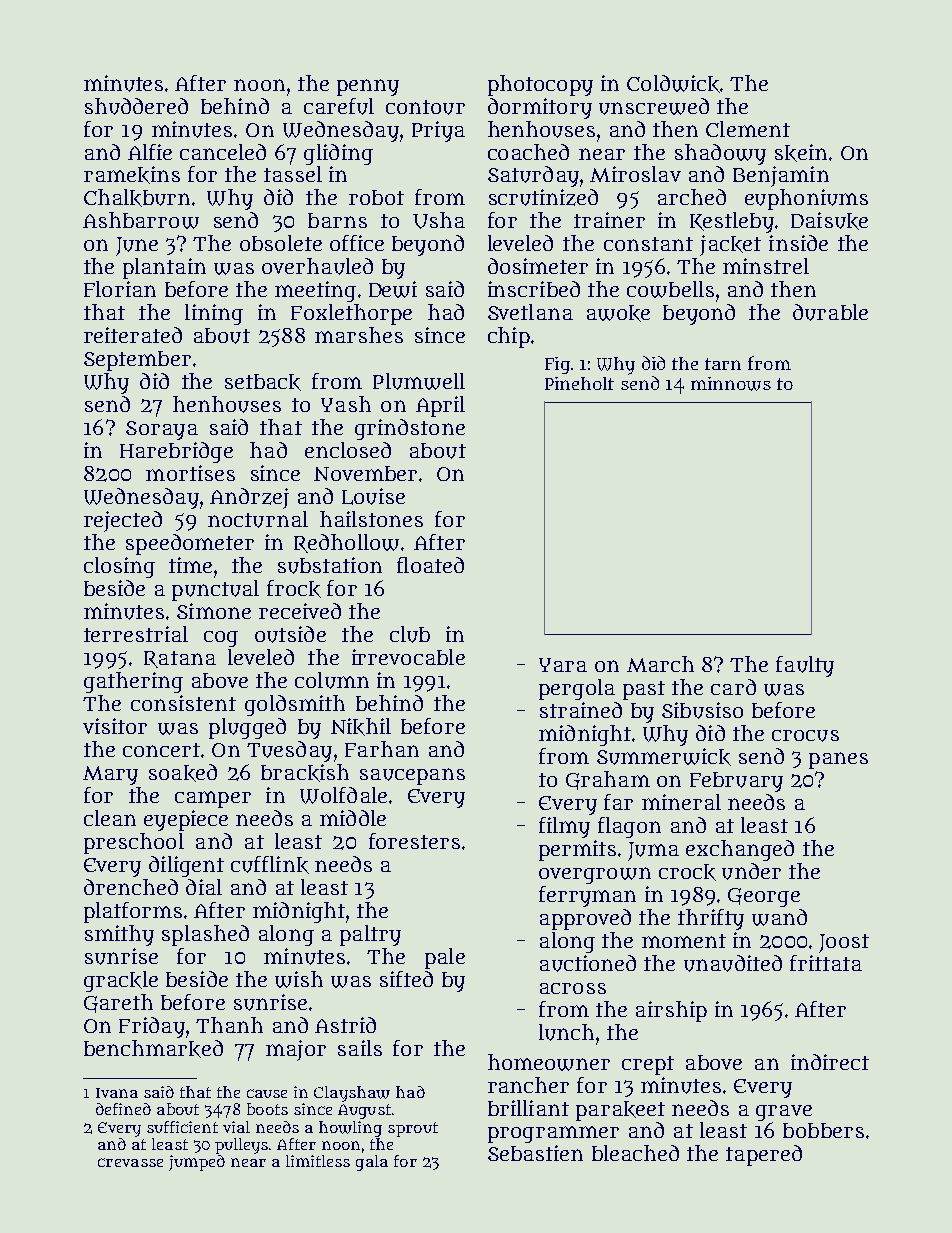 The height and width of the document is (1233, 952). I want to click on dosimeter, so click(538, 266).
